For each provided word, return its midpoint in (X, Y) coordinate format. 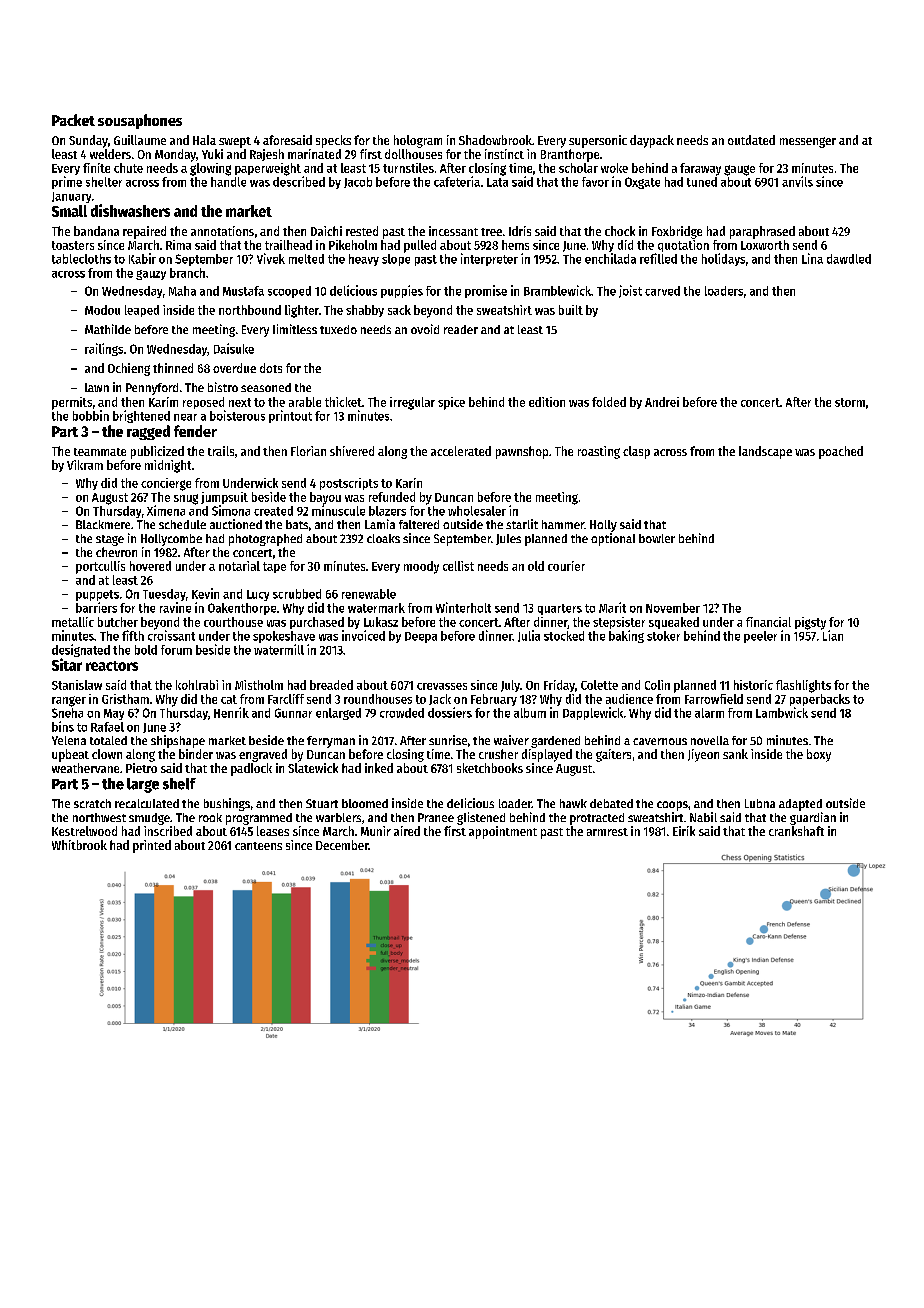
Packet (73, 120)
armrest (607, 832)
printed (152, 846)
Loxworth (765, 245)
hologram (418, 141)
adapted (800, 805)
